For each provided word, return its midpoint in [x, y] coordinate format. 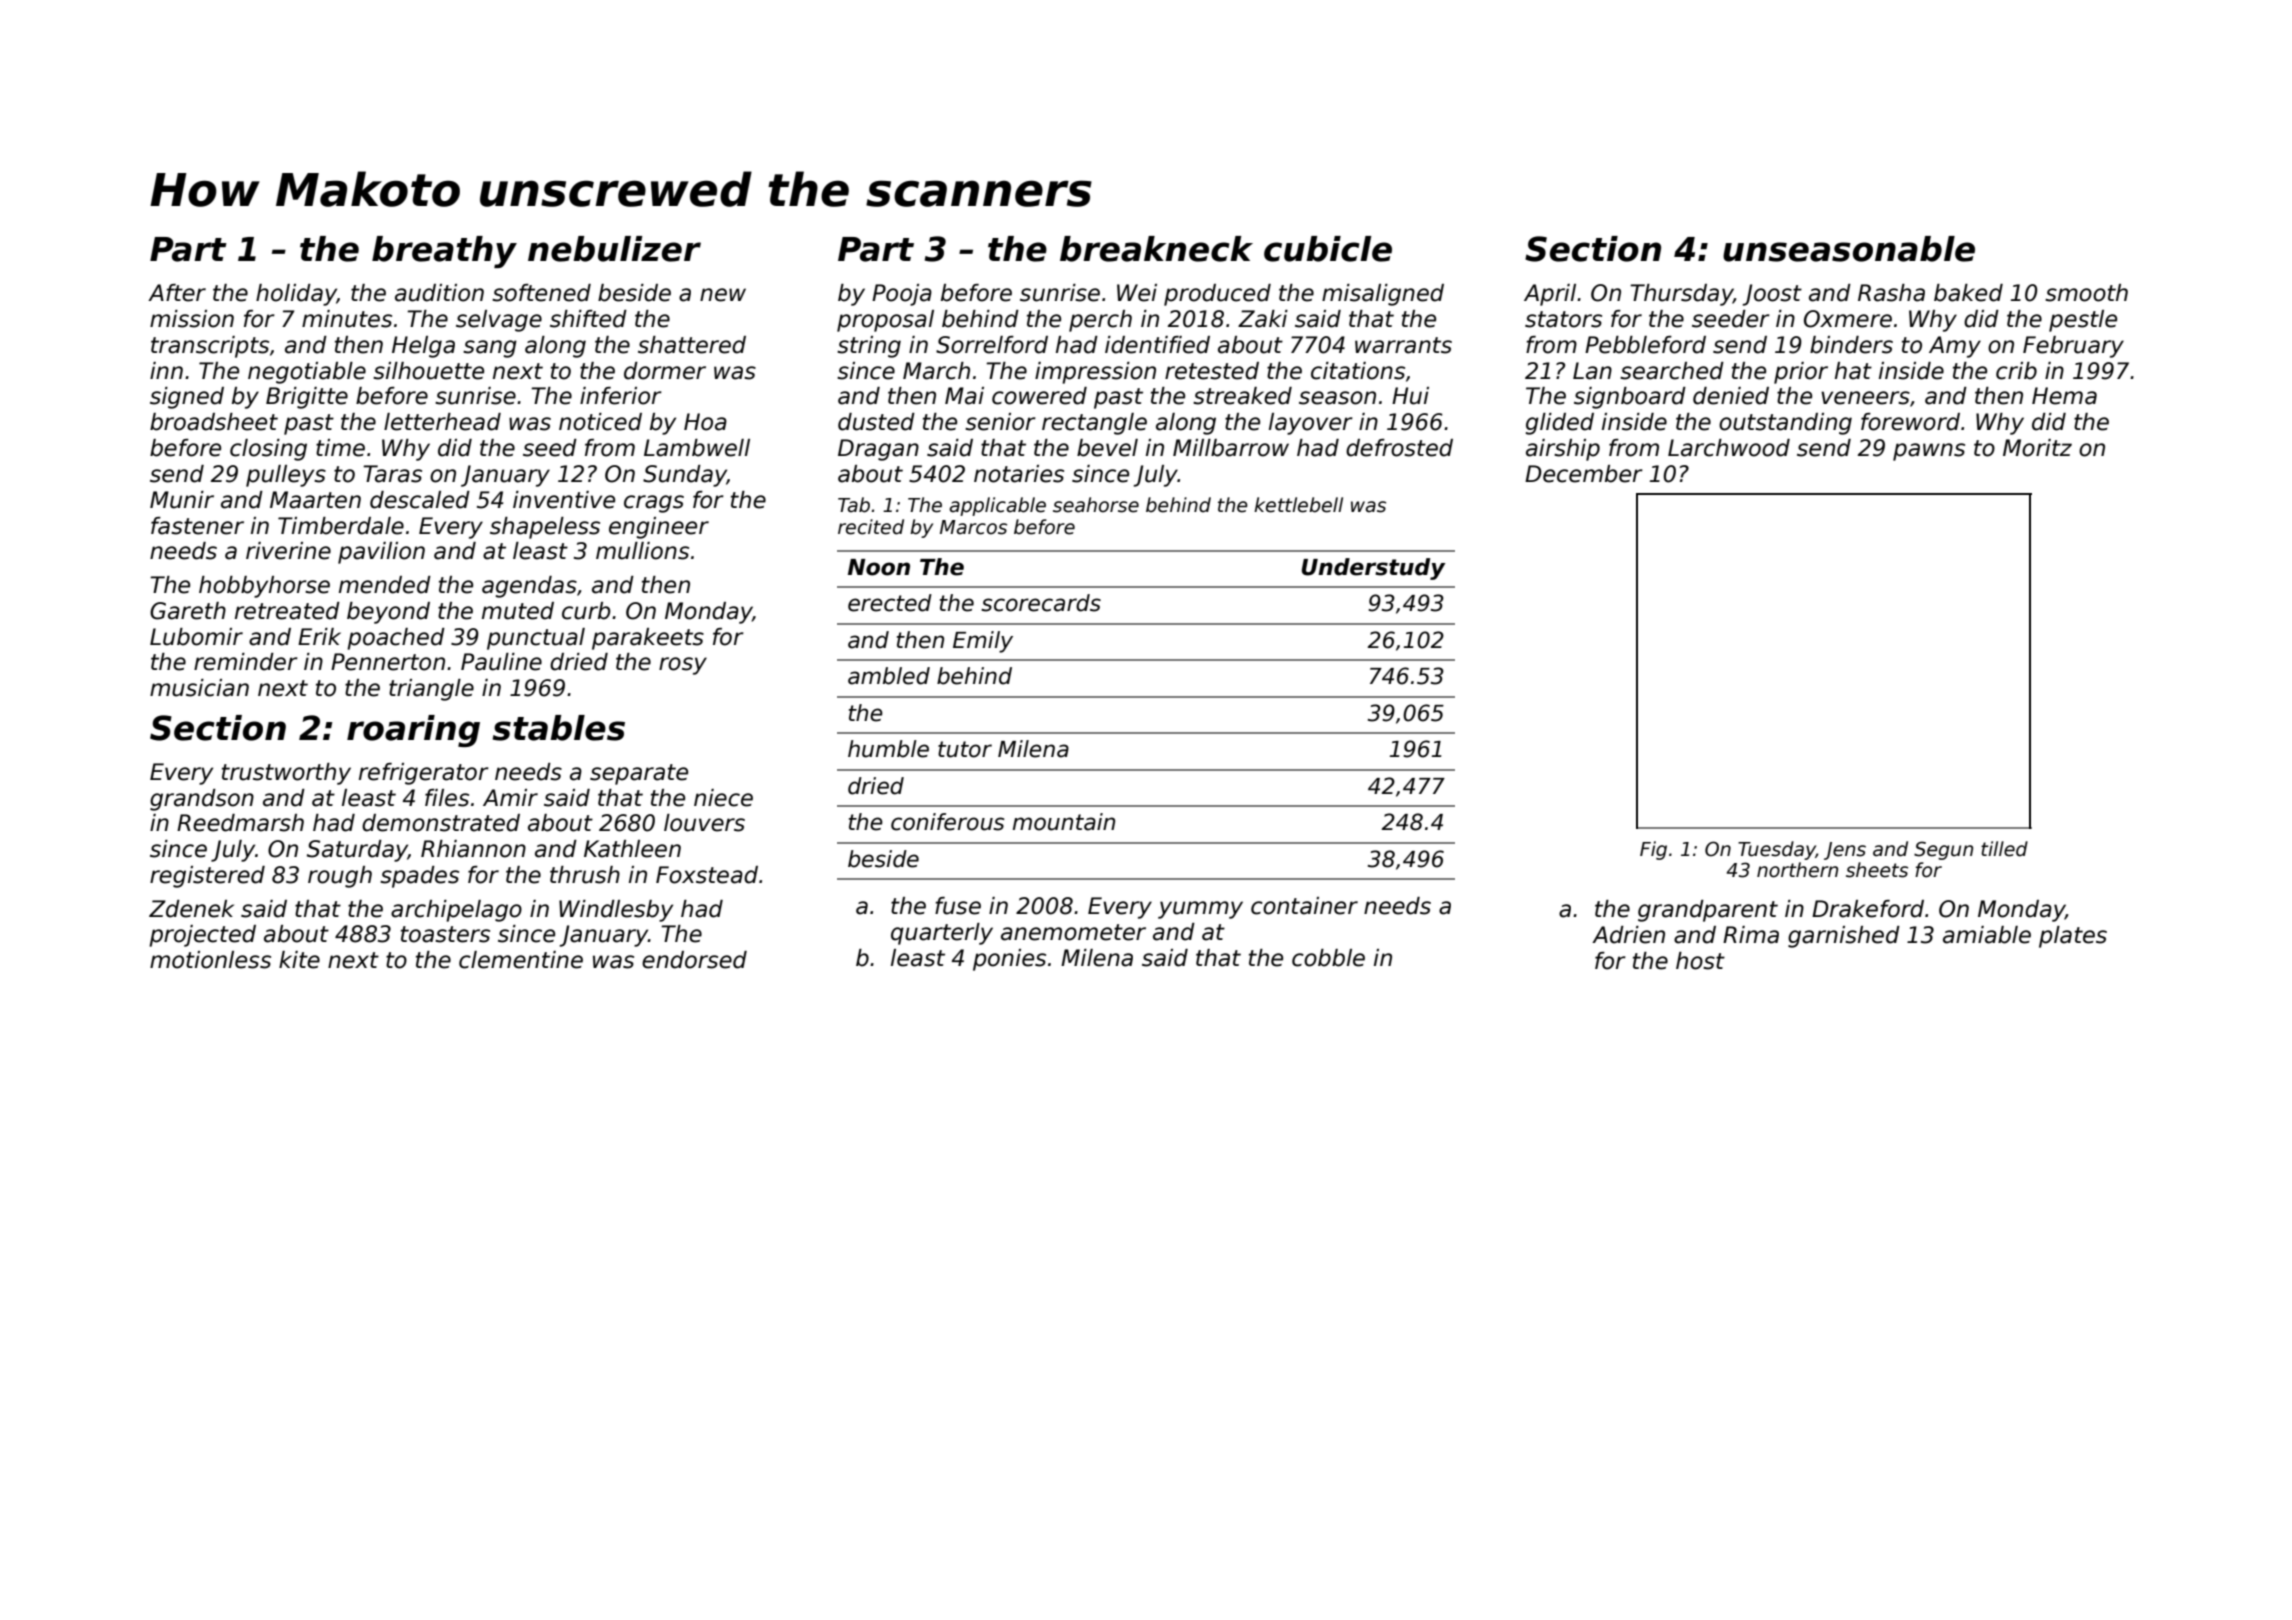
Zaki [1263, 319]
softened [541, 293]
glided [1559, 424]
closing [268, 450]
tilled [2004, 849]
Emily [983, 642]
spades [419, 877]
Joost [1772, 295]
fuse [958, 906]
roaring [413, 731]
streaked [1242, 396]
